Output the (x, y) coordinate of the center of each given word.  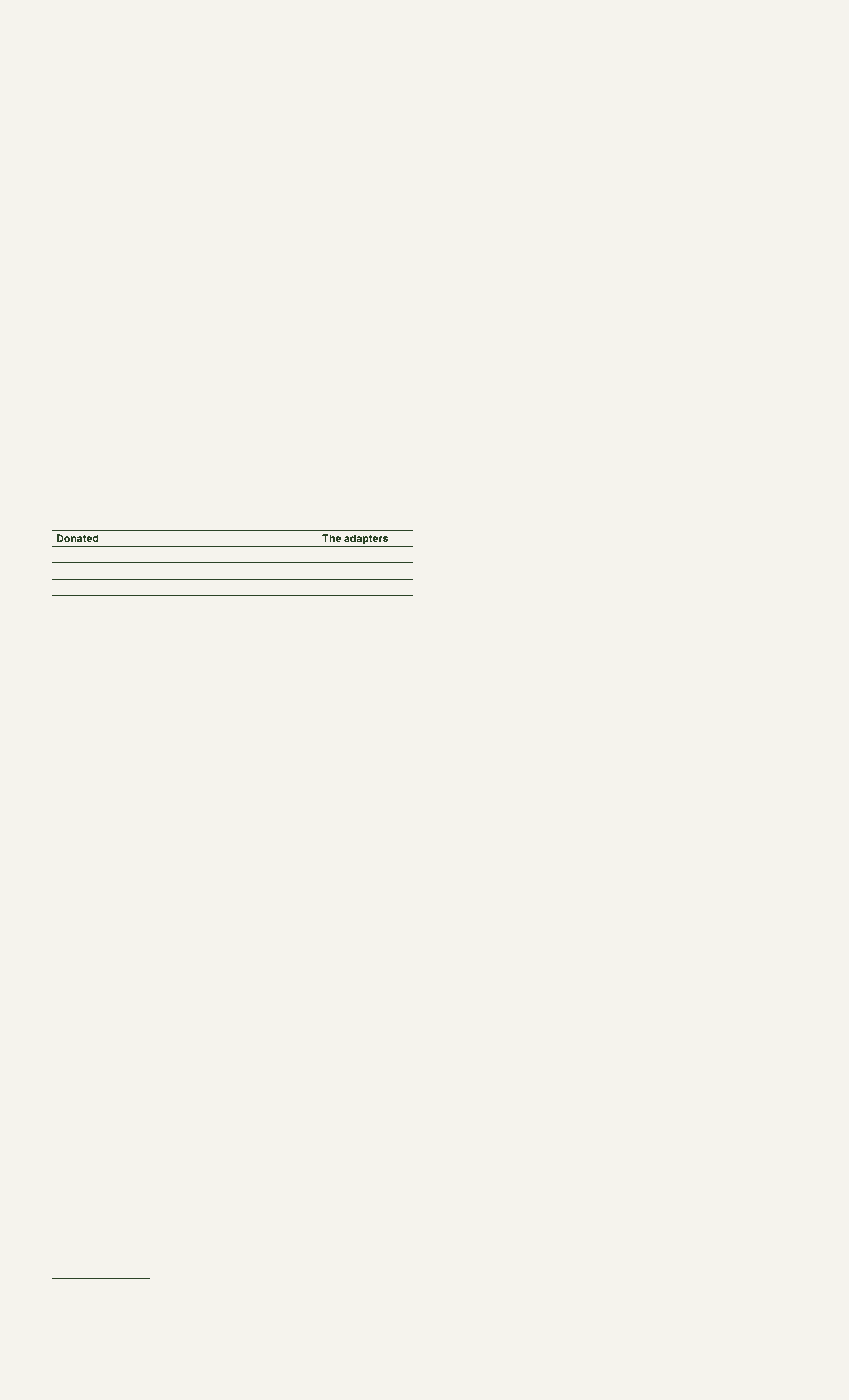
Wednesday (79, 82)
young (554, 60)
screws (619, 195)
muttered (103, 621)
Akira (367, 620)
